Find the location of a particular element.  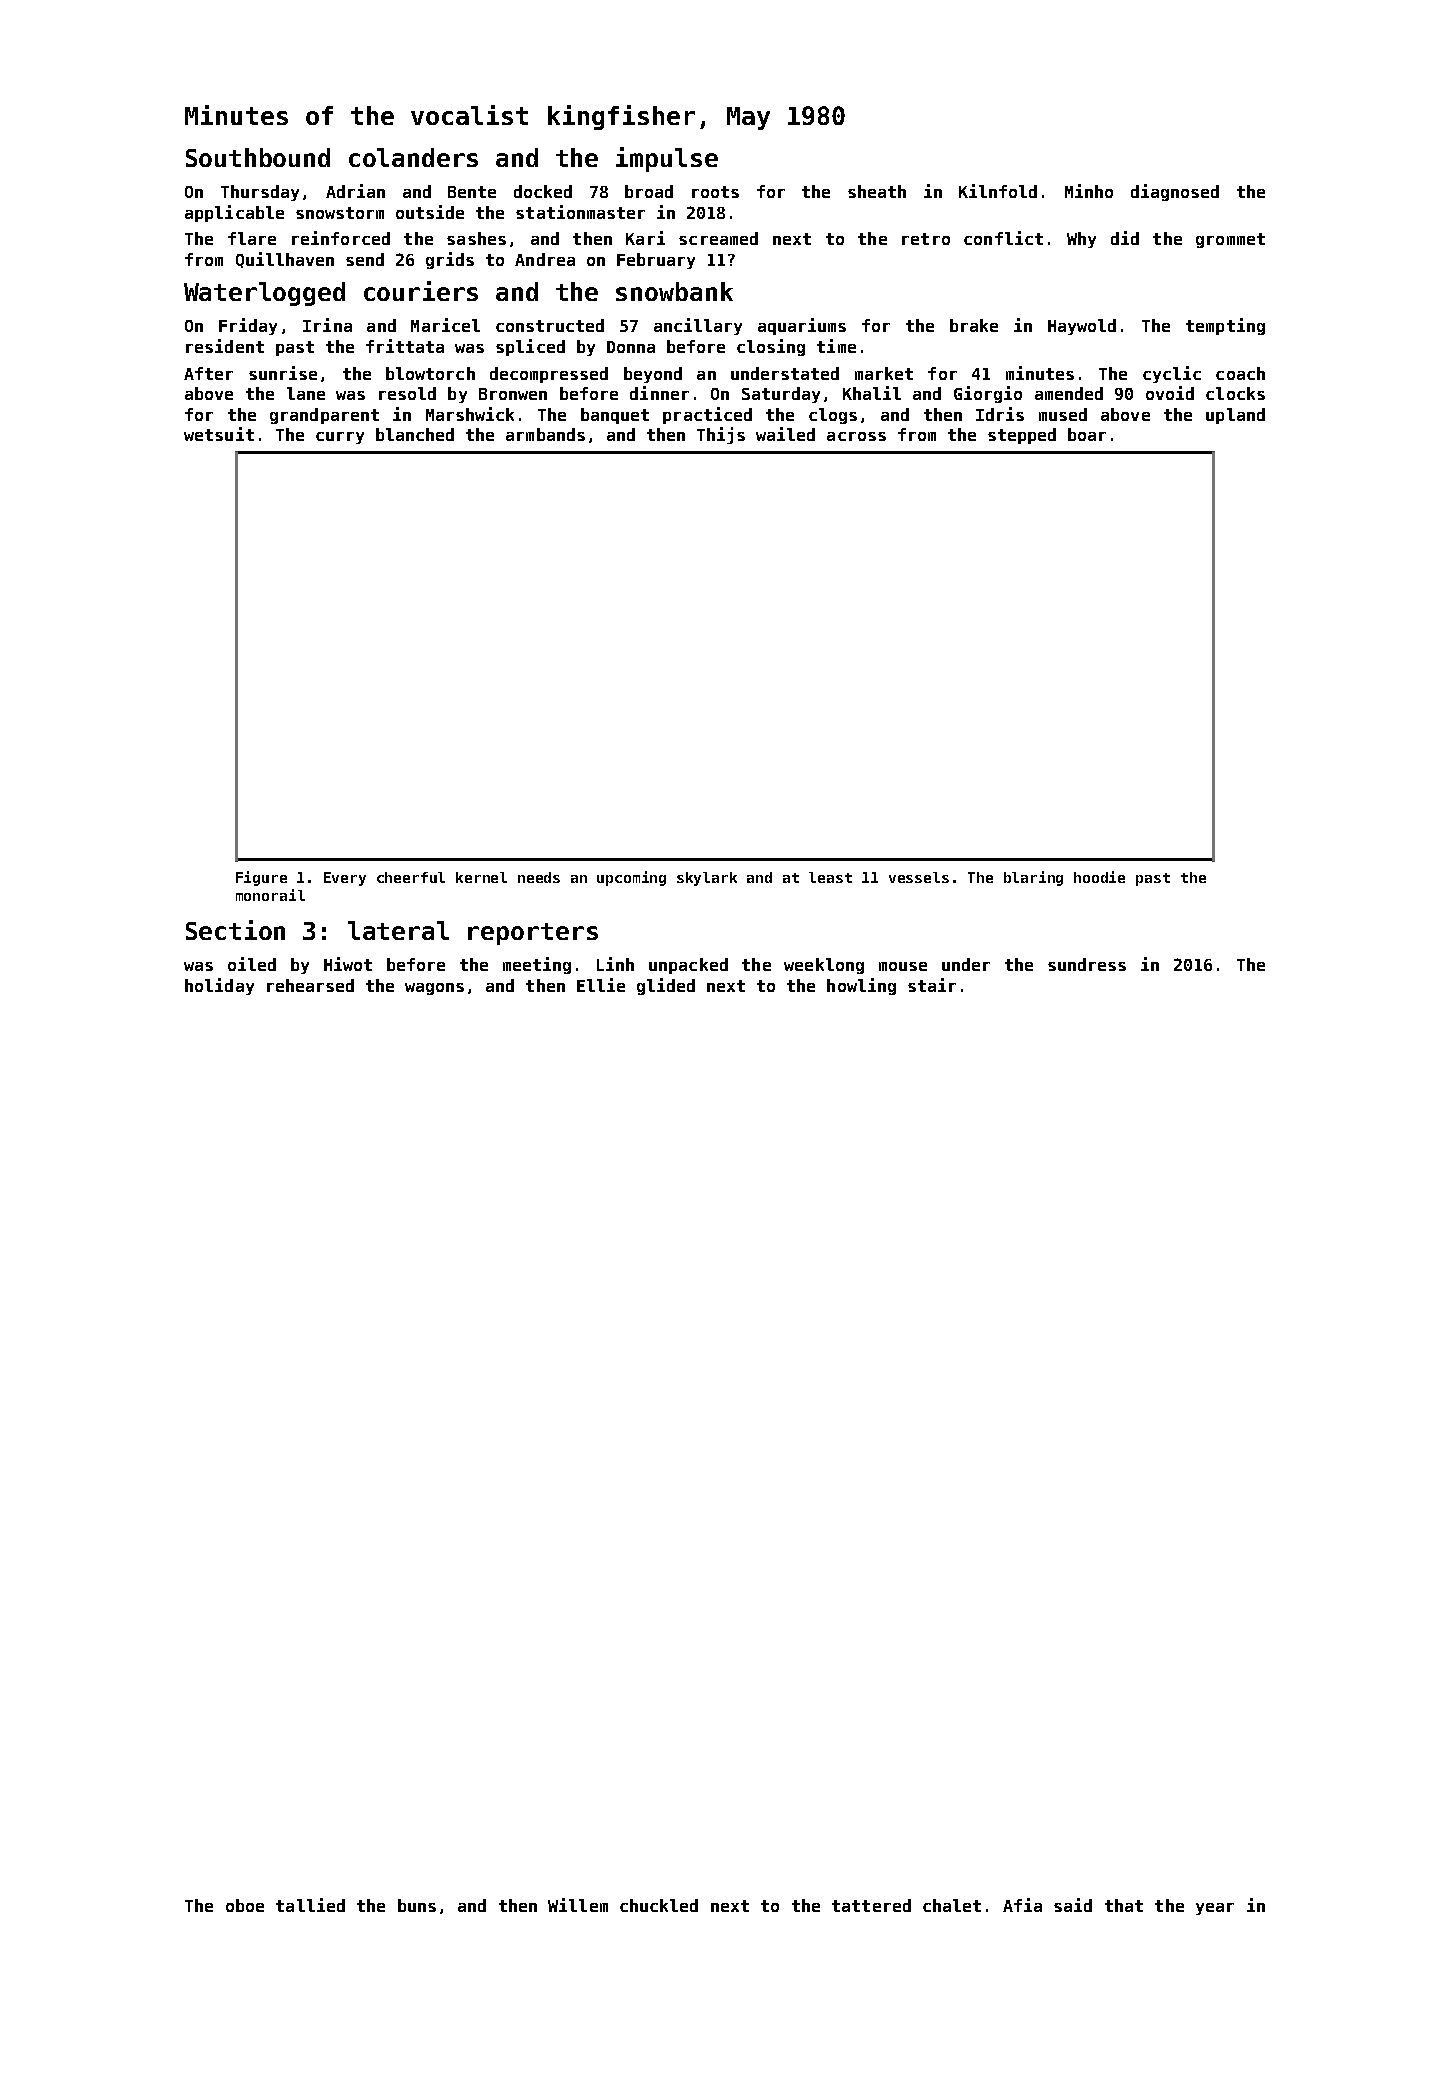

chuckled is located at coordinates (659, 1905).
